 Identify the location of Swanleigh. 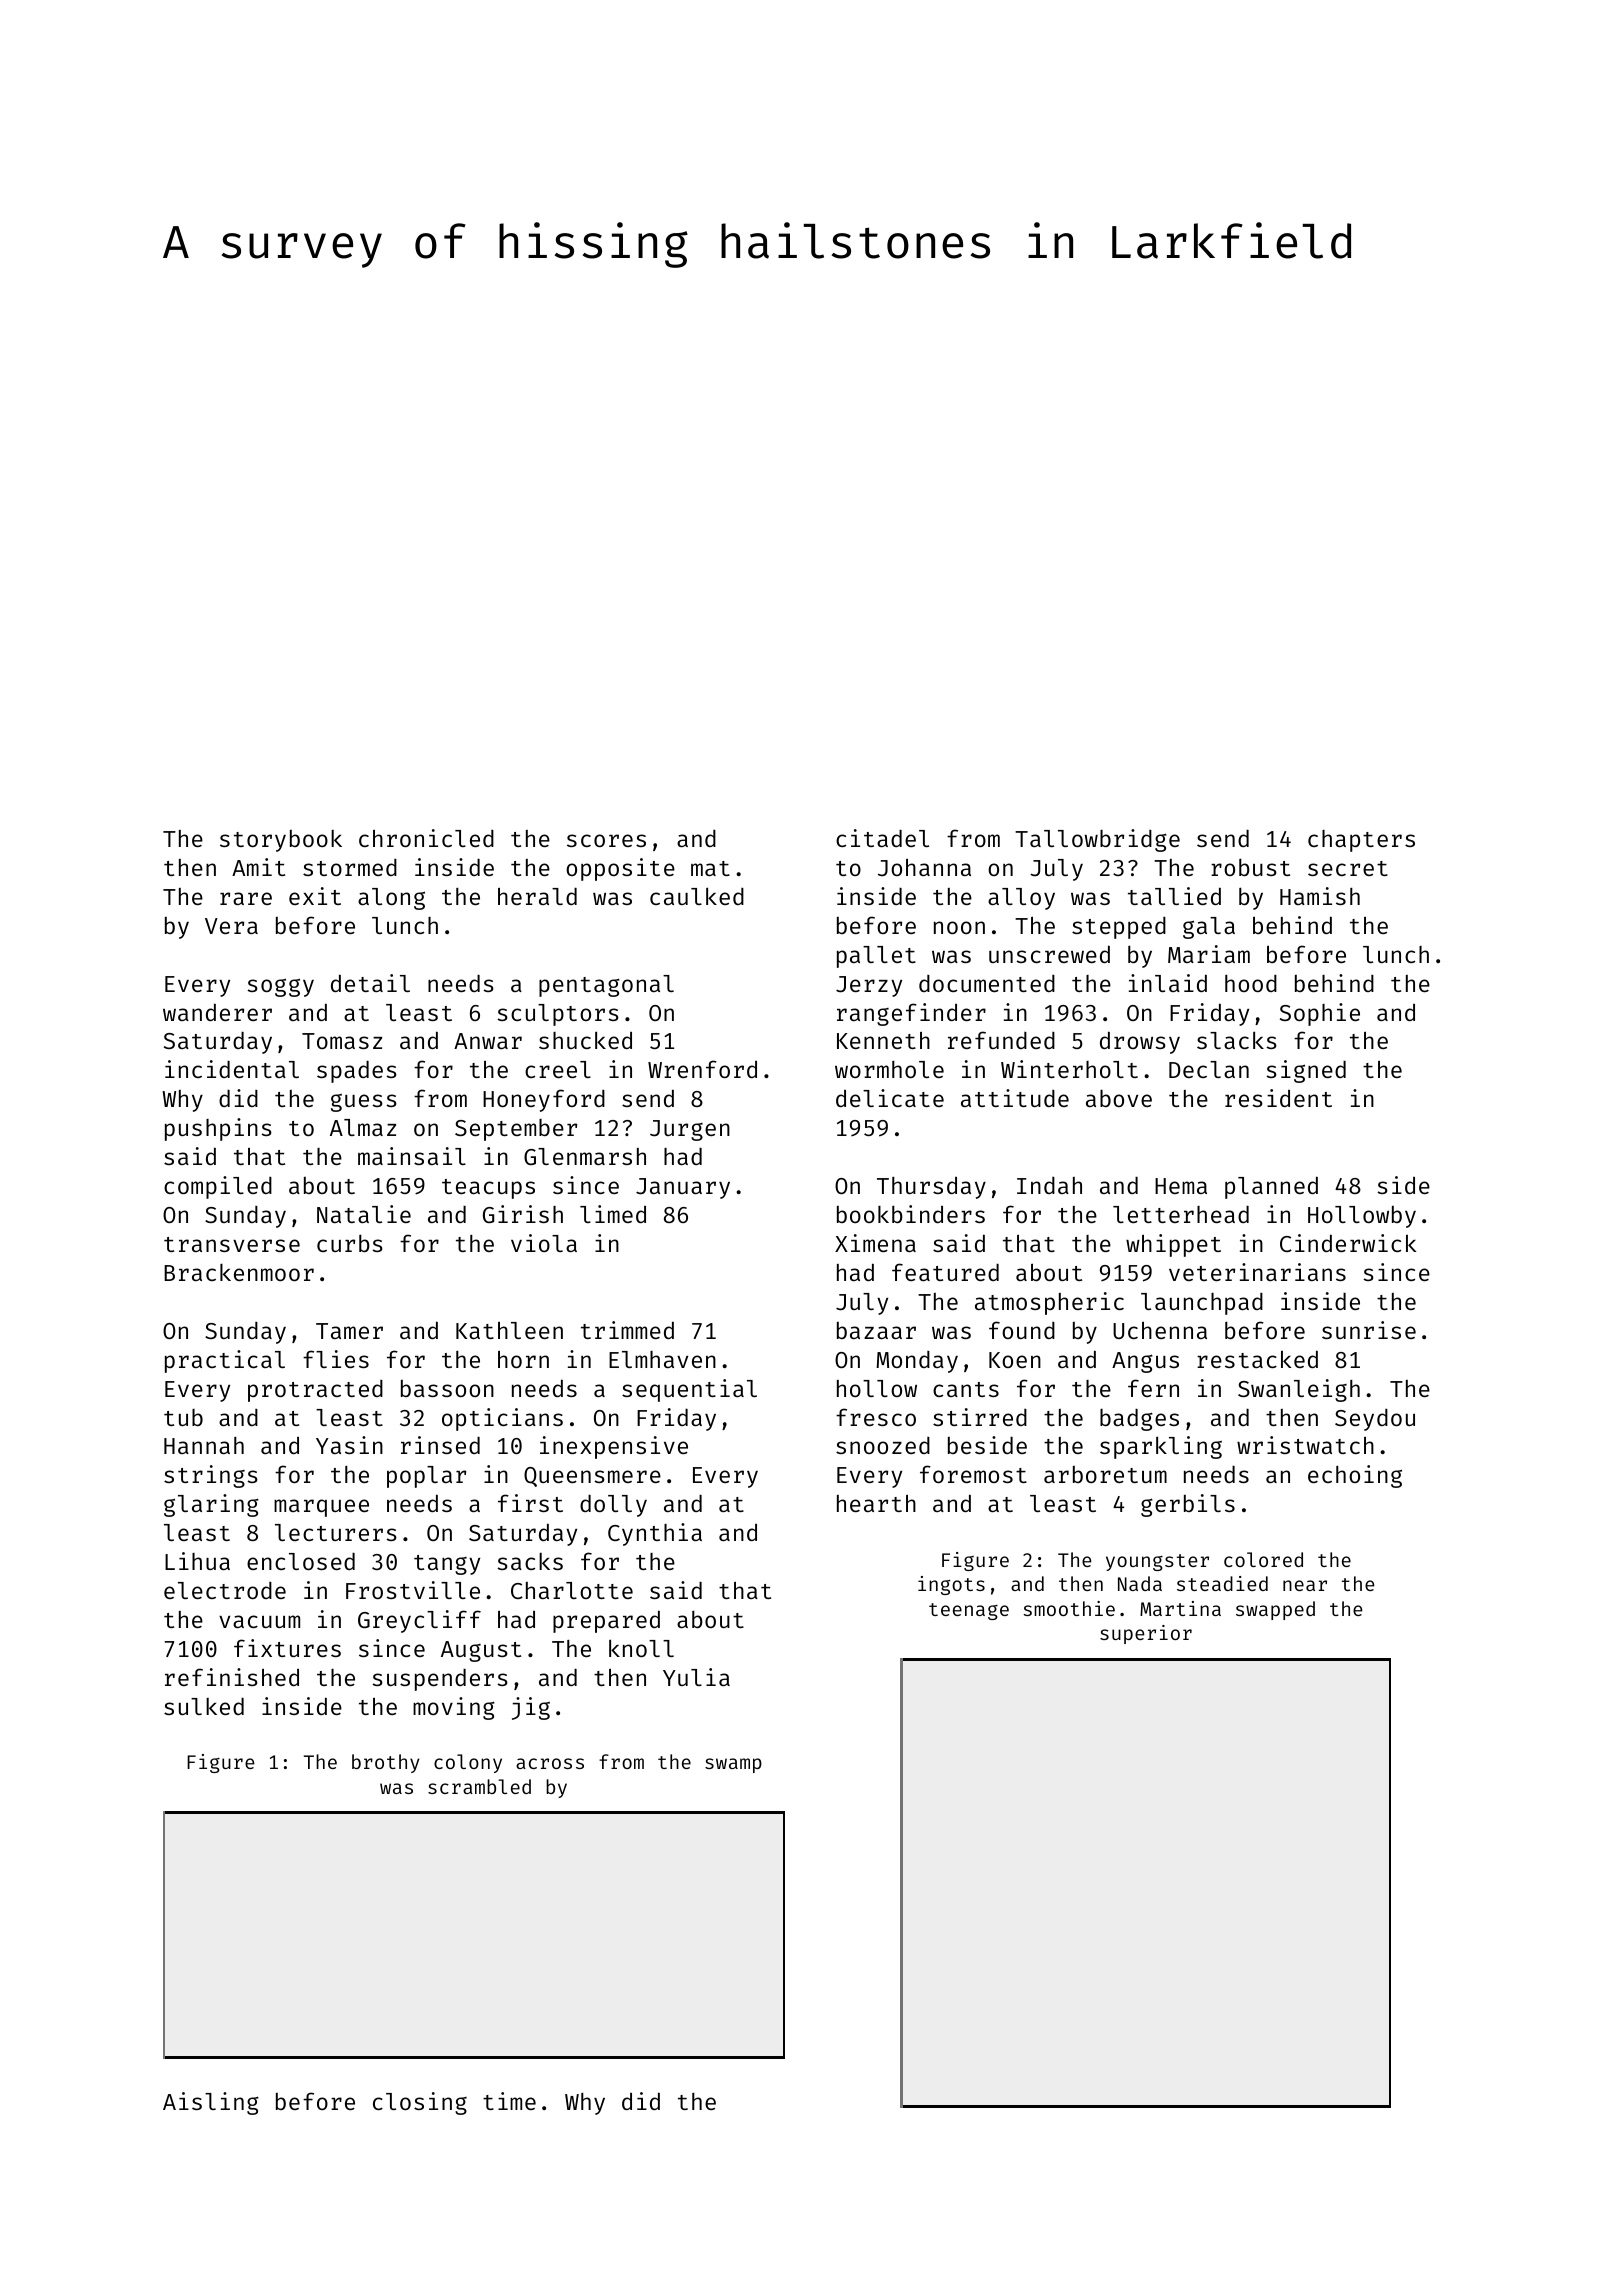
(1299, 1390).
